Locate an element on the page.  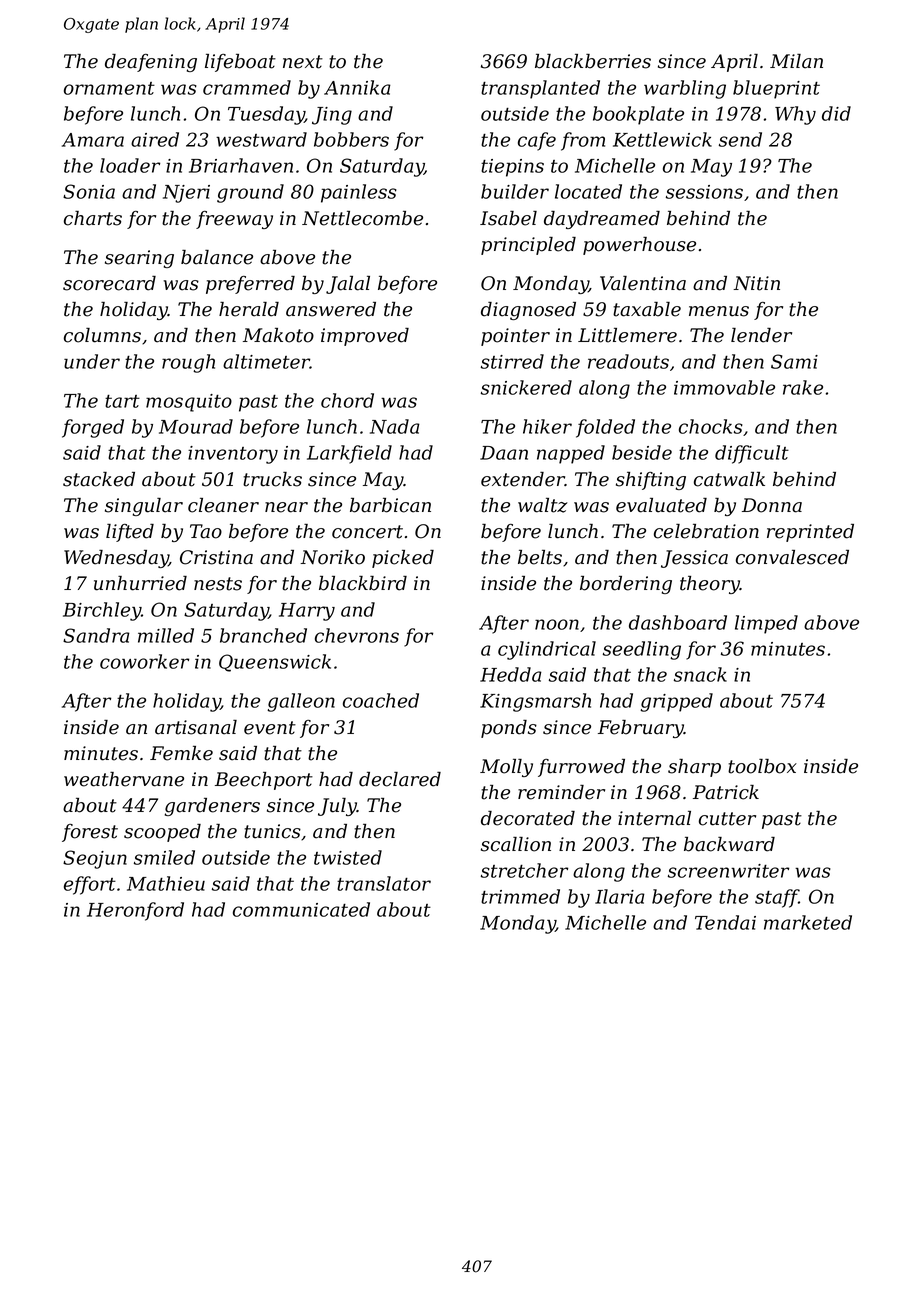
stirred is located at coordinates (512, 361).
